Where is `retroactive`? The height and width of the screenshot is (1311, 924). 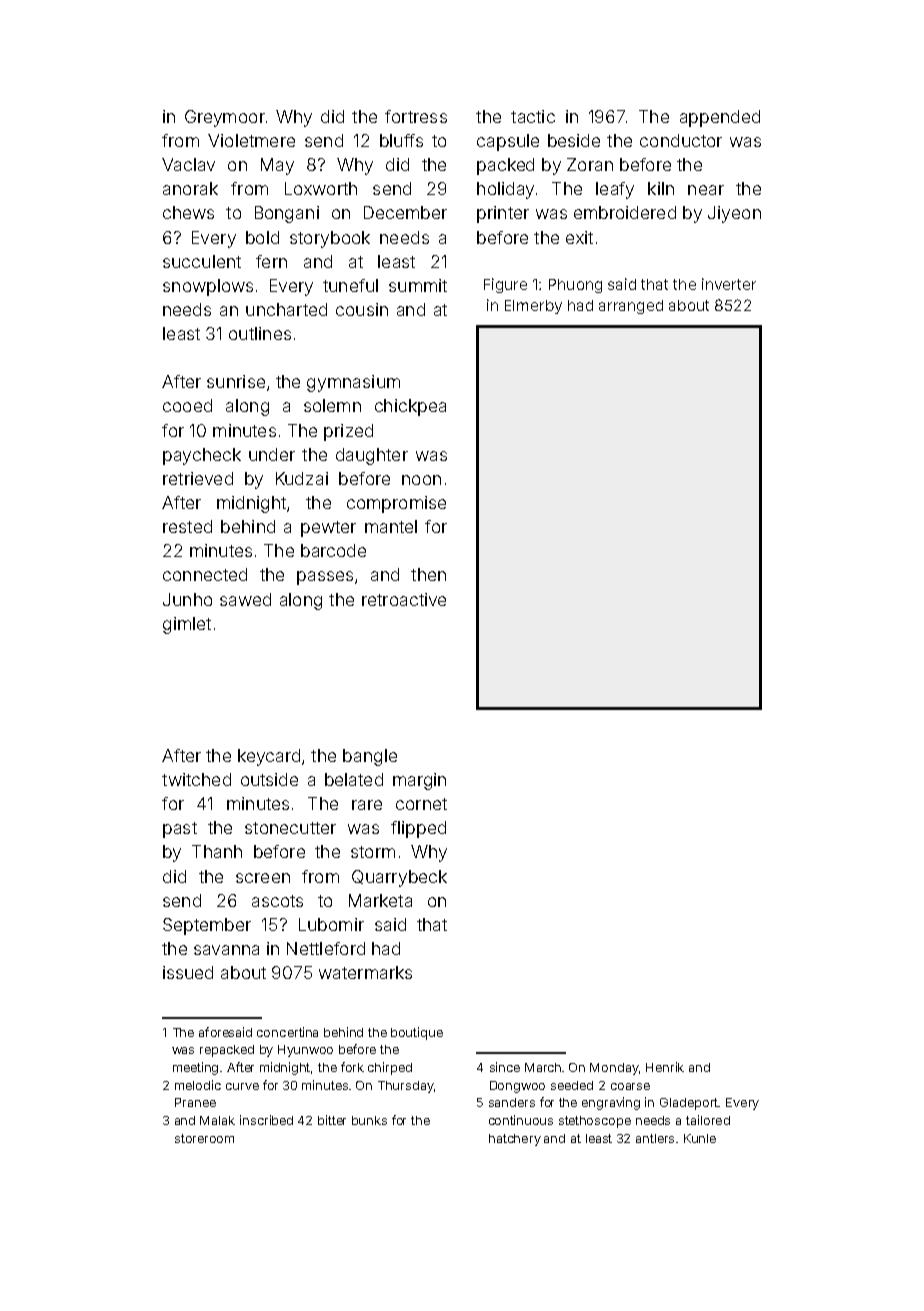
retroactive is located at coordinates (404, 599).
